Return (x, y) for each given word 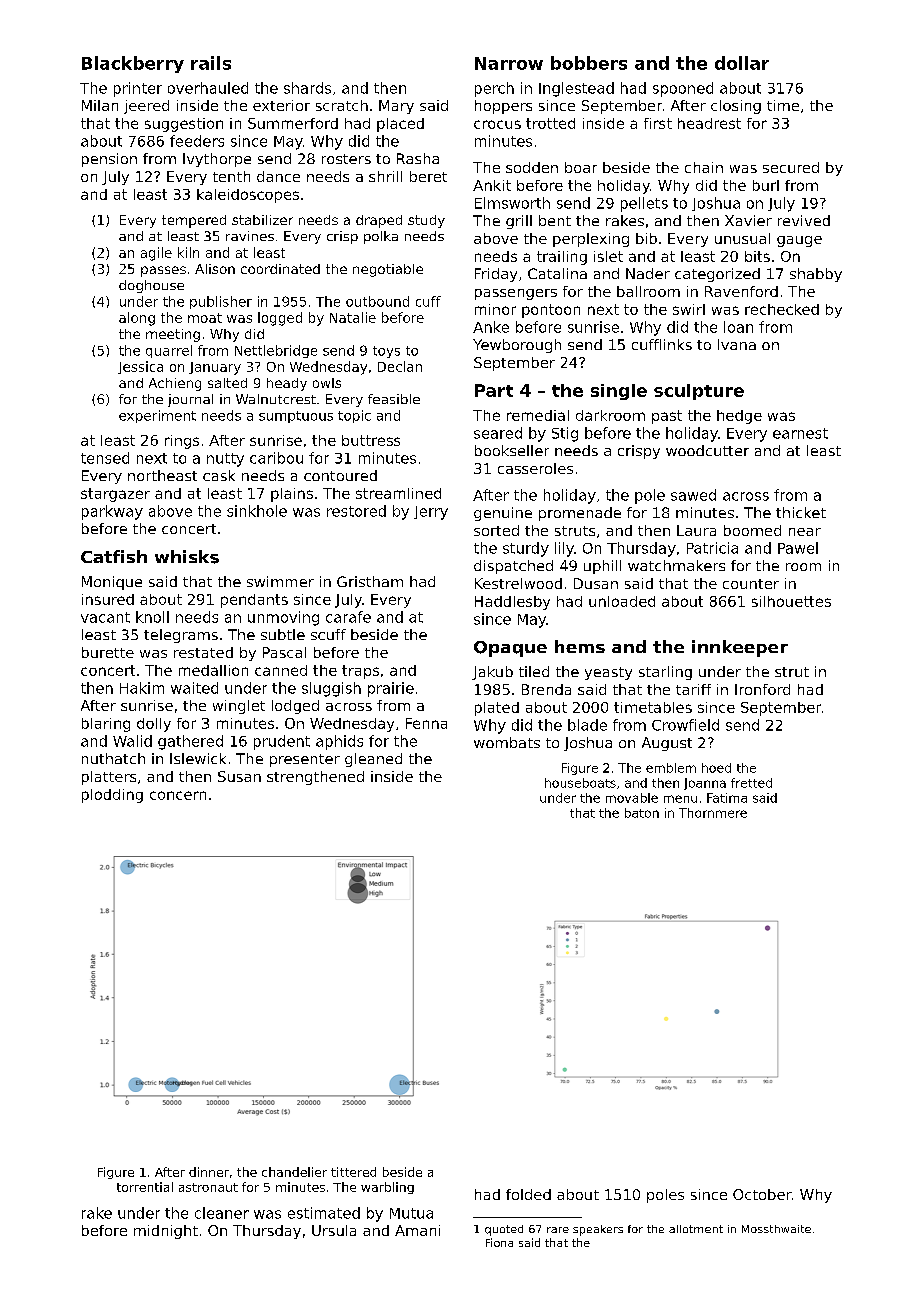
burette (108, 652)
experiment (157, 416)
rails (211, 63)
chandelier (294, 1172)
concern (178, 795)
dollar (742, 63)
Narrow (509, 63)
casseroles (535, 468)
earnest (800, 433)
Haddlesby (512, 603)
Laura (696, 530)
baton (642, 813)
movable (632, 798)
